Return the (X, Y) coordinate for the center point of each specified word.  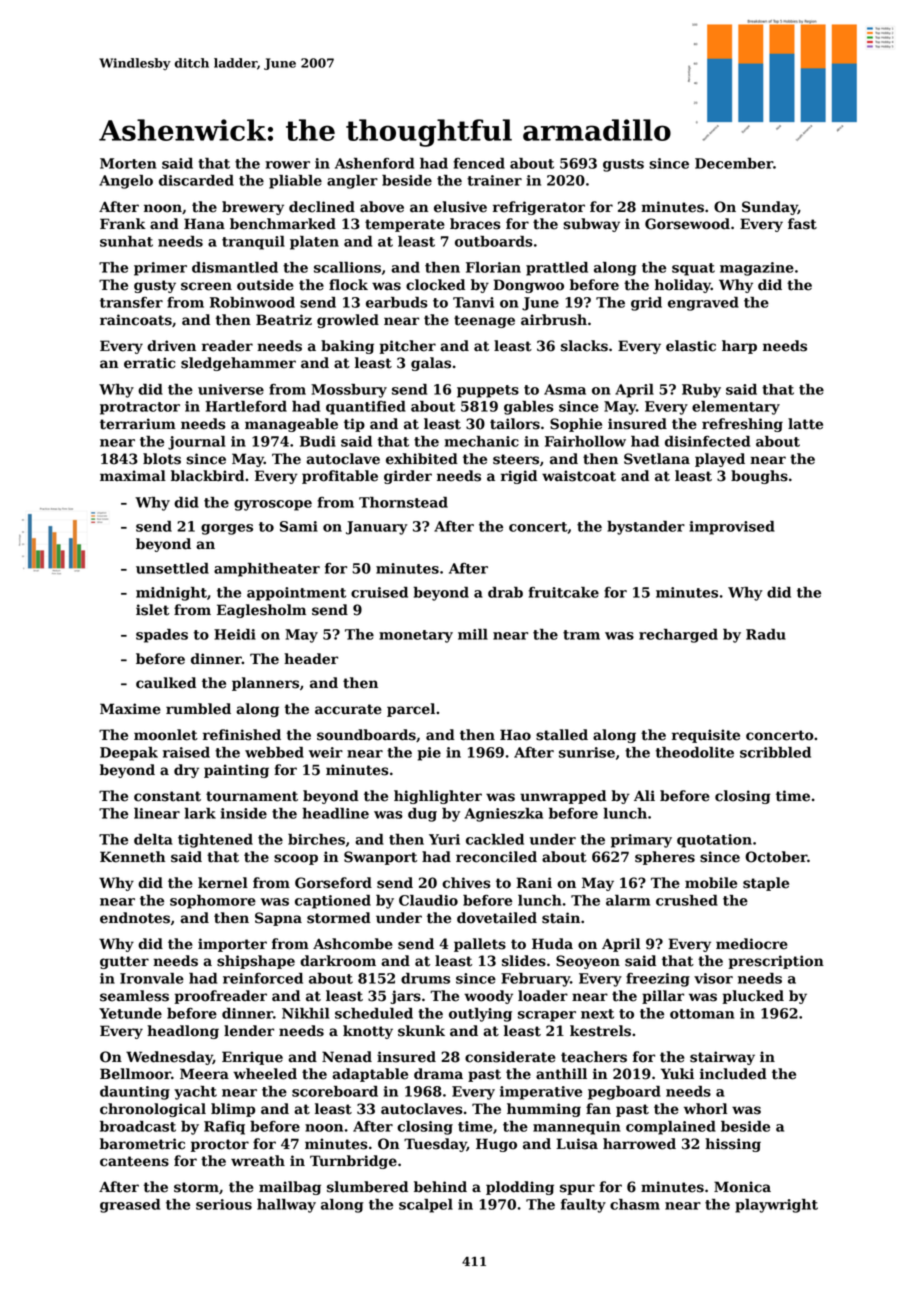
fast (802, 224)
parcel (411, 710)
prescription (776, 962)
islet (152, 610)
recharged (678, 636)
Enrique (252, 1058)
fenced (479, 163)
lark (200, 813)
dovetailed (497, 918)
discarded (196, 180)
